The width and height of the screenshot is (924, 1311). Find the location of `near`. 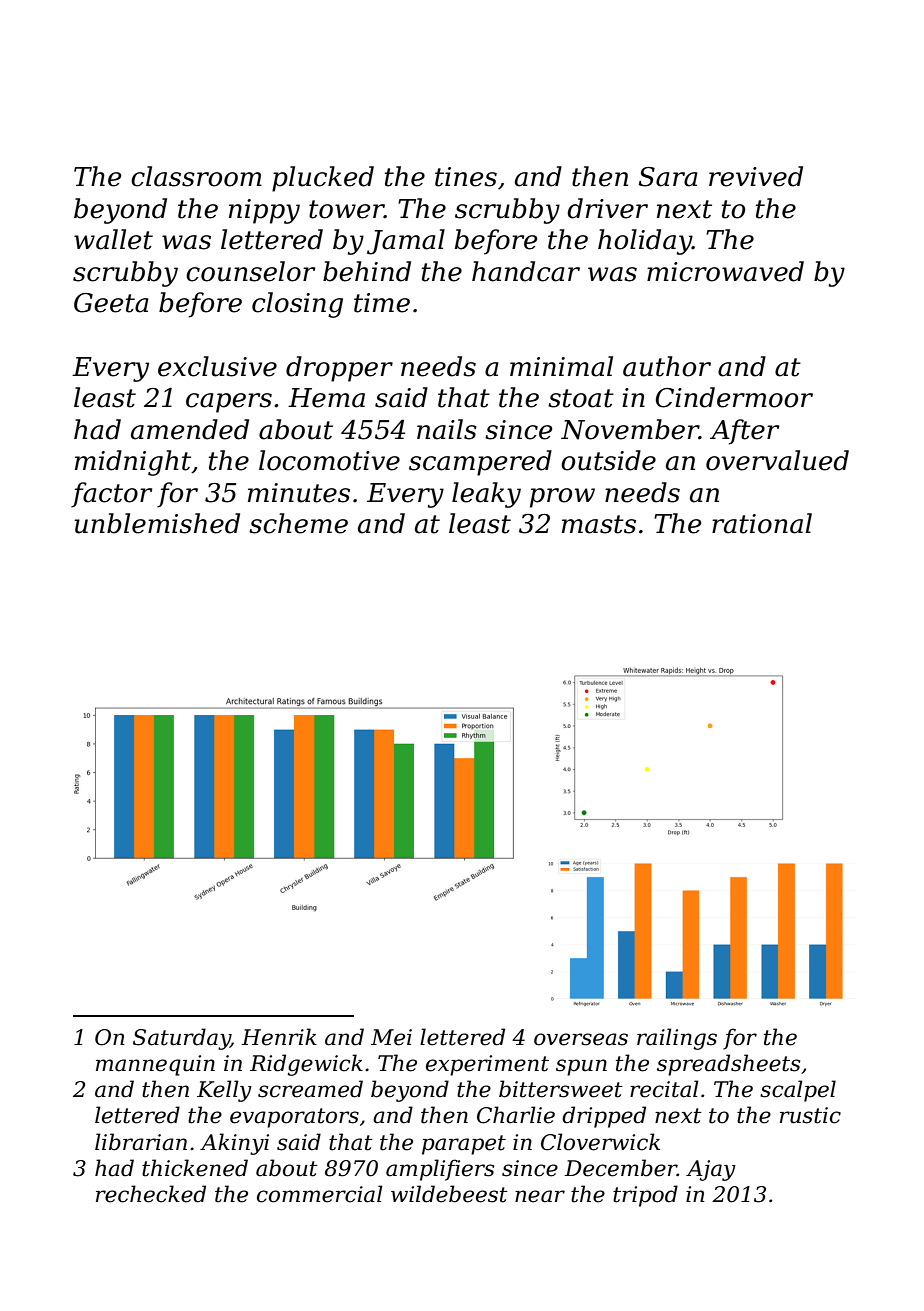

near is located at coordinates (540, 1196).
